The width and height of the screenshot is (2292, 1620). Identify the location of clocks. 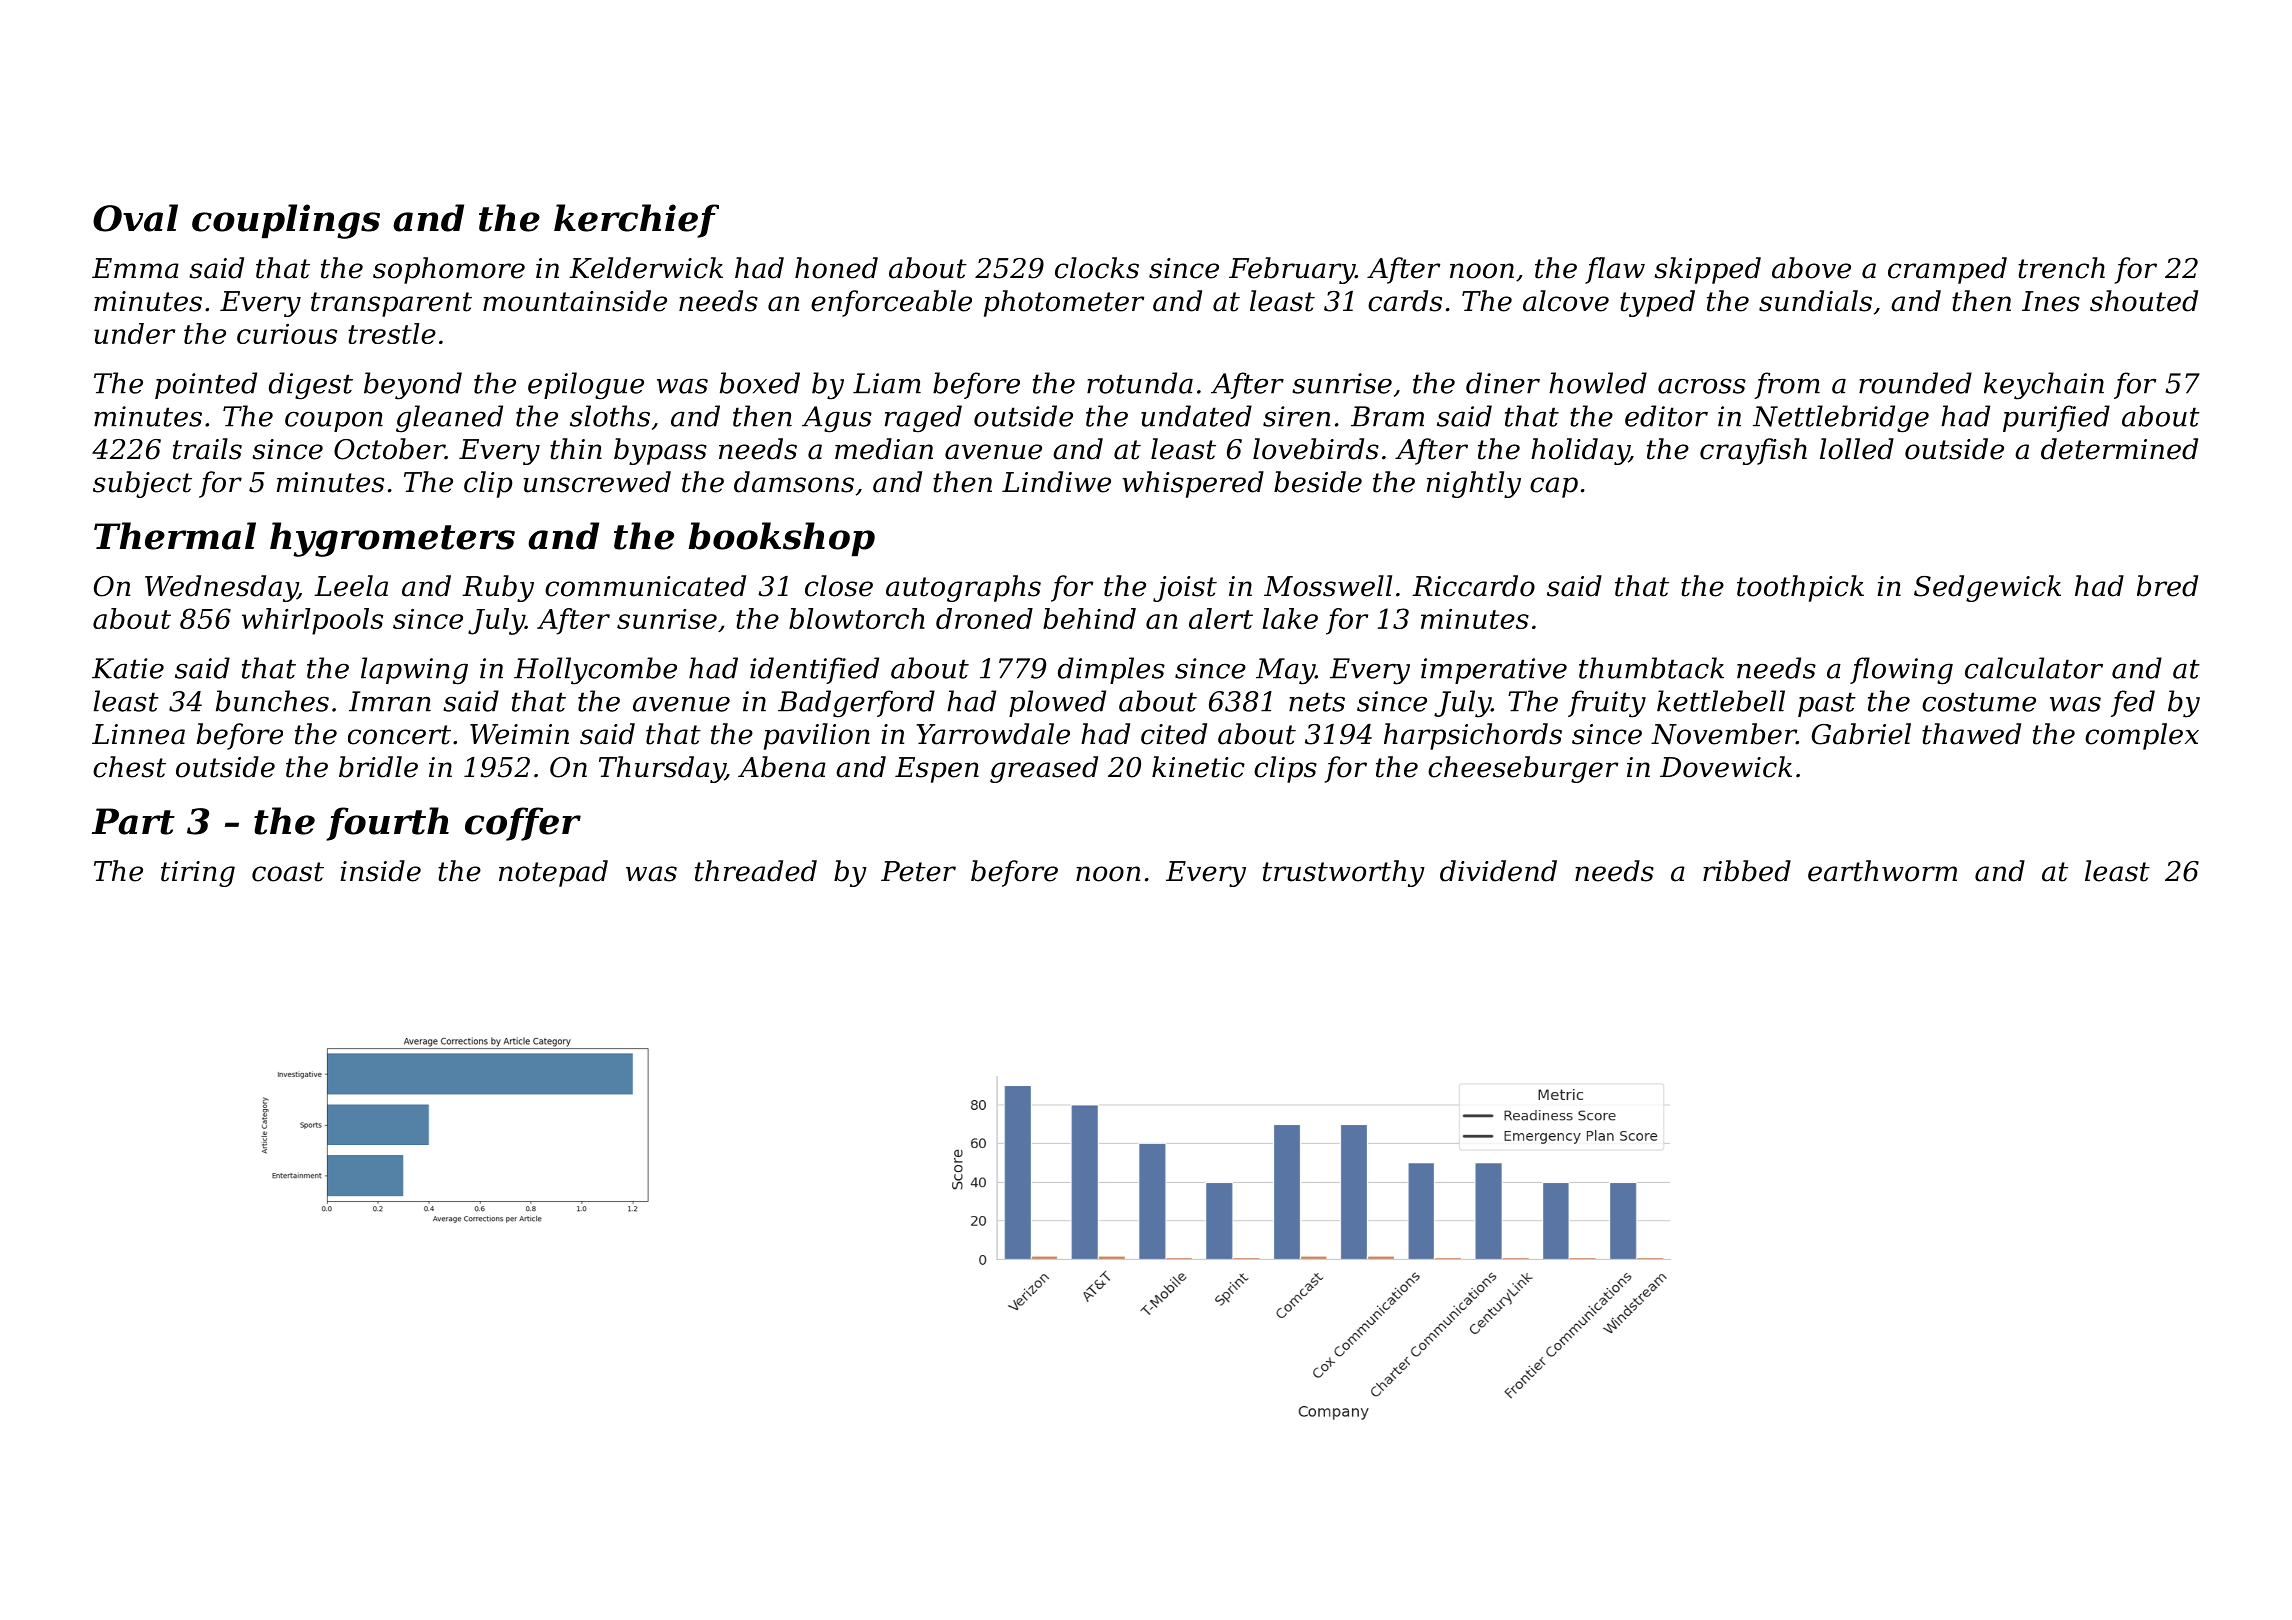
(1097, 268).
